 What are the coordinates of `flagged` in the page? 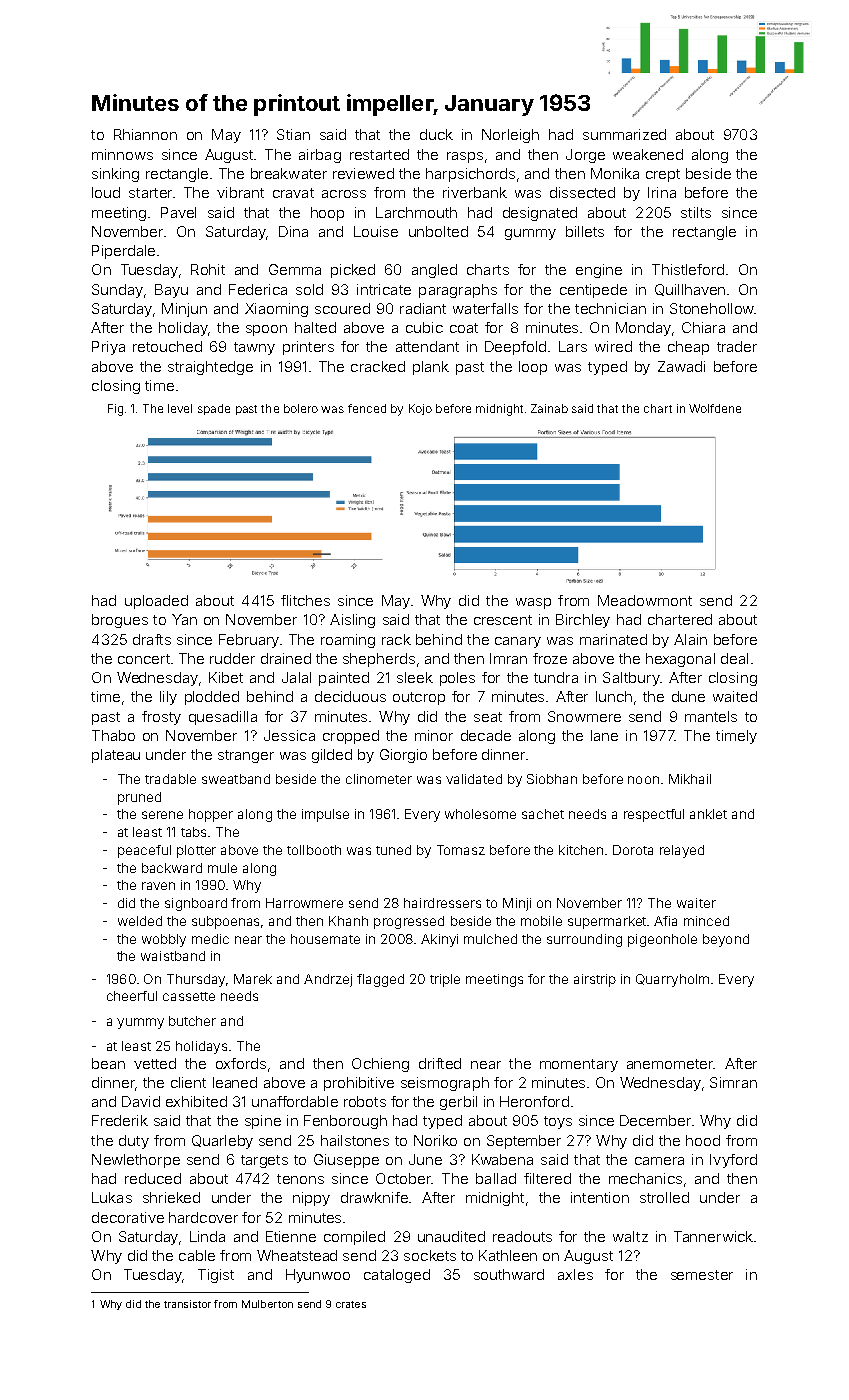 It's located at (380, 980).
